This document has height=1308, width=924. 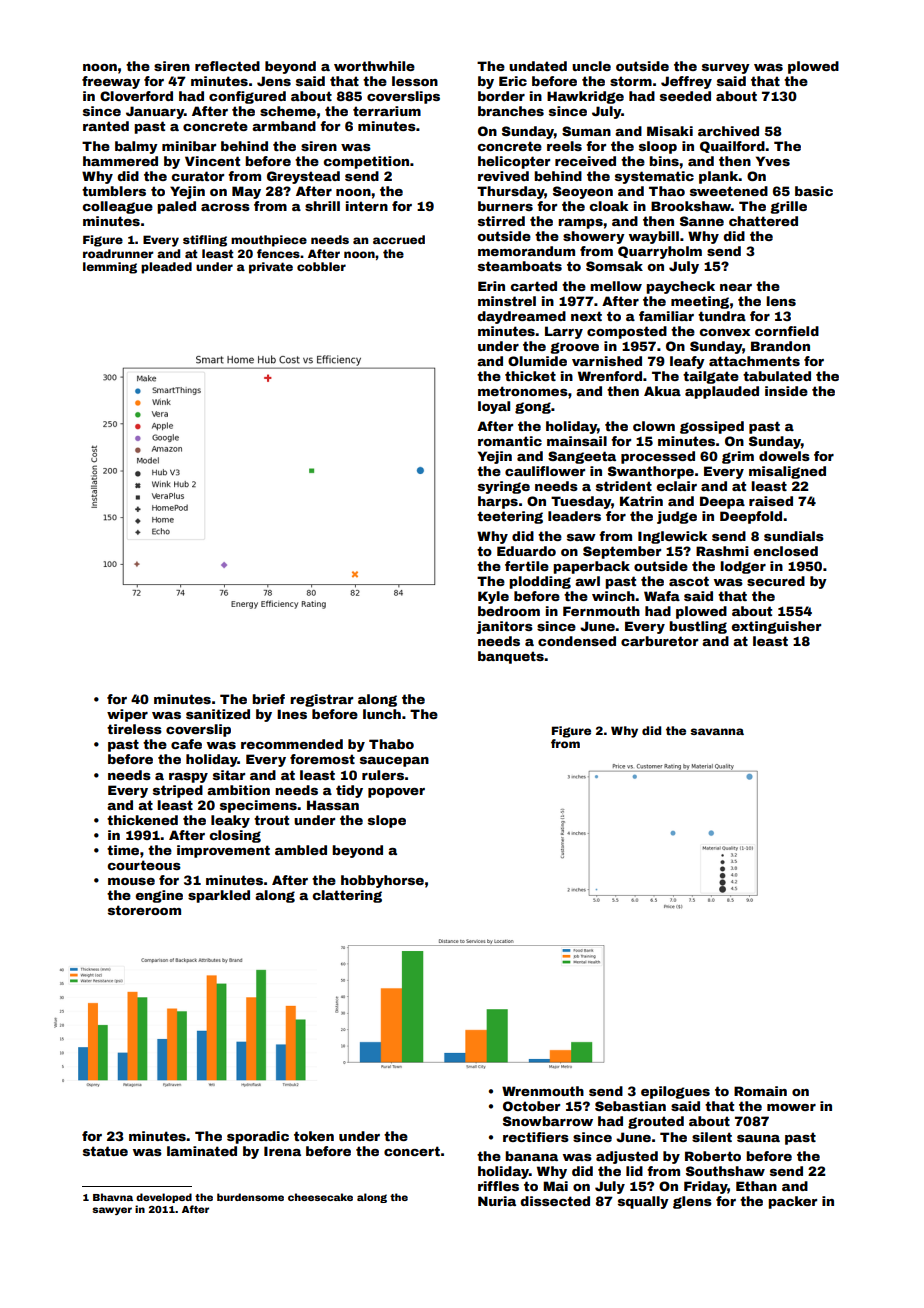 I want to click on lunch, so click(x=382, y=714).
